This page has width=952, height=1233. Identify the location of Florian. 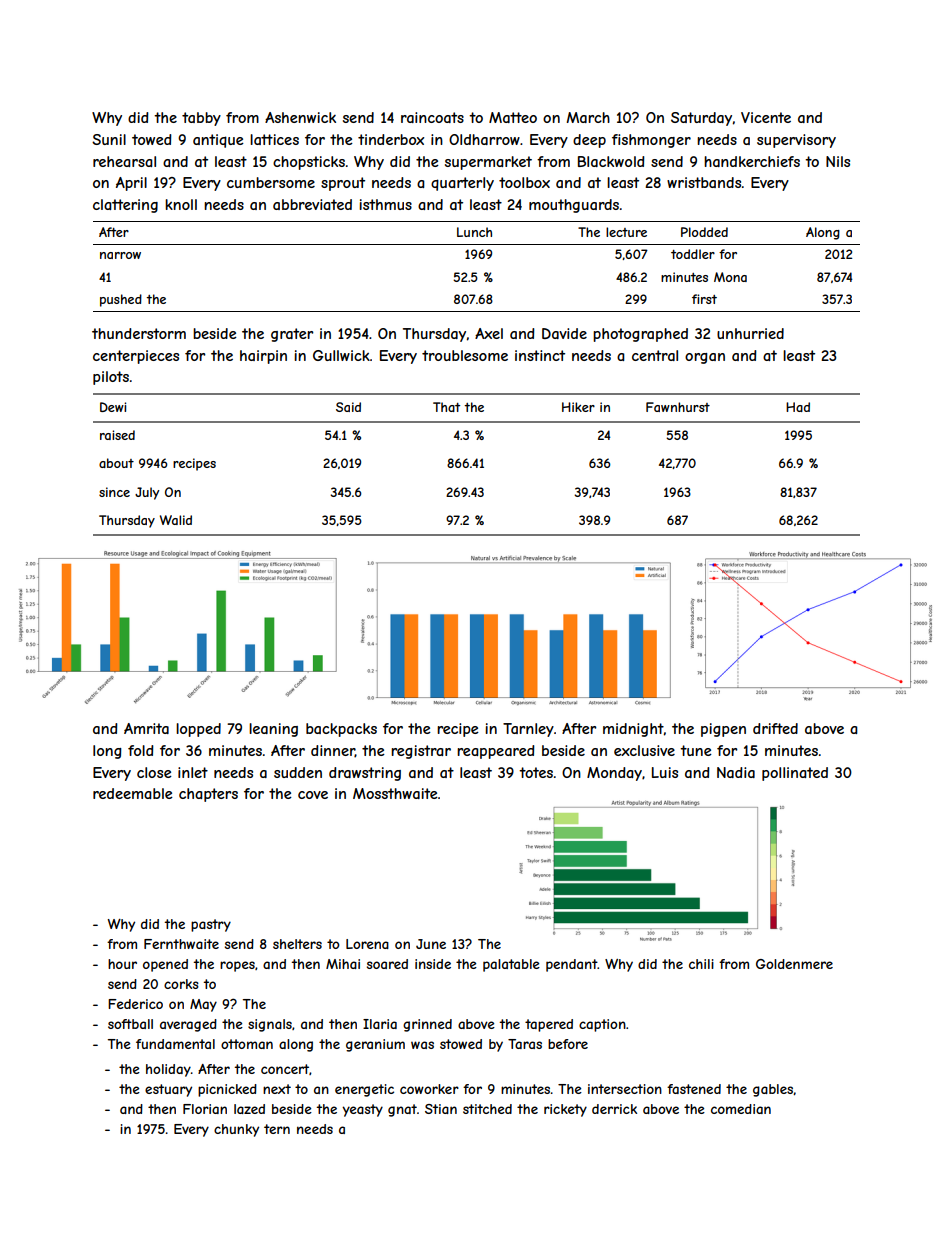
(205, 1109).
